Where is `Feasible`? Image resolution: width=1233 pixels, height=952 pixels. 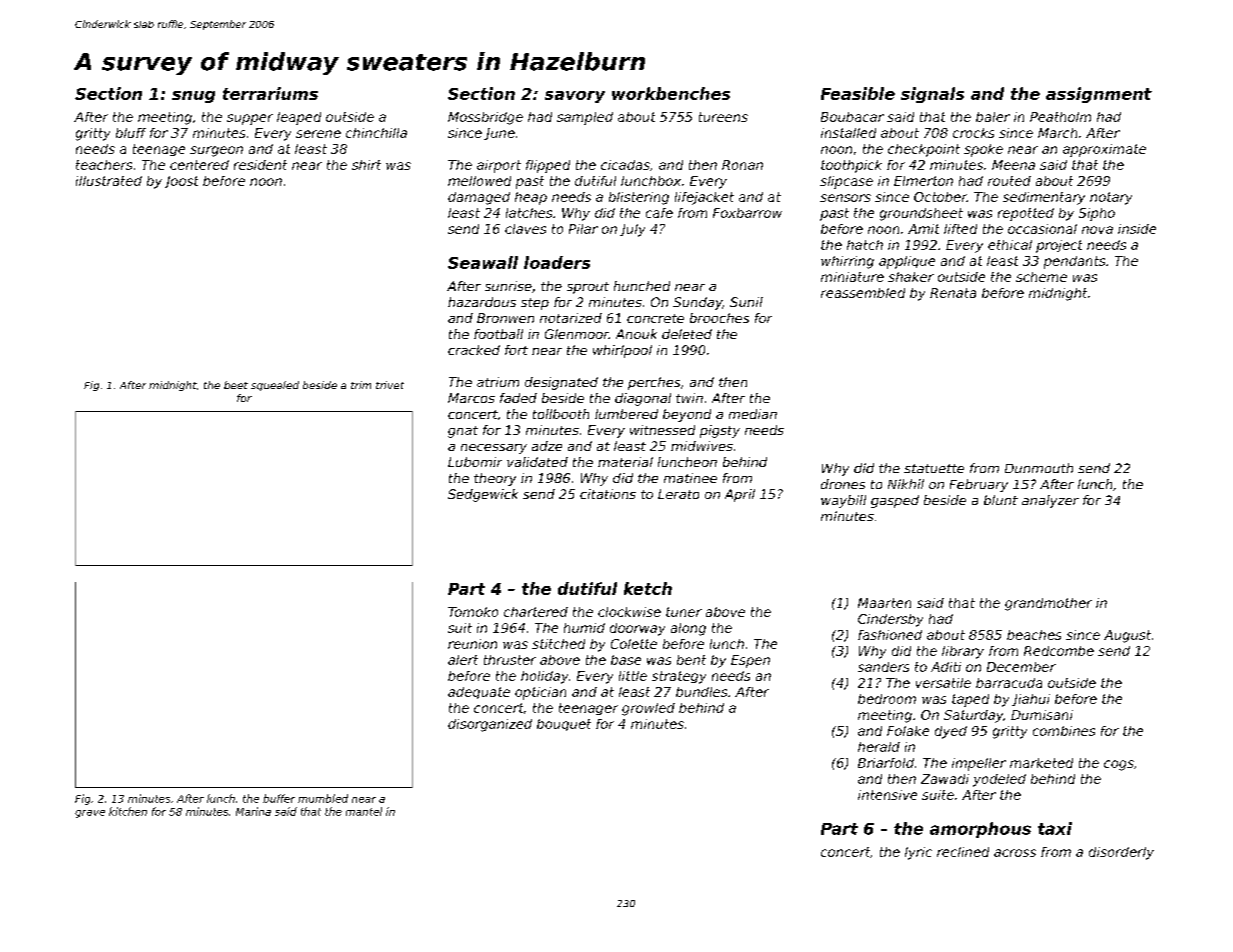
Feasible is located at coordinates (858, 93).
